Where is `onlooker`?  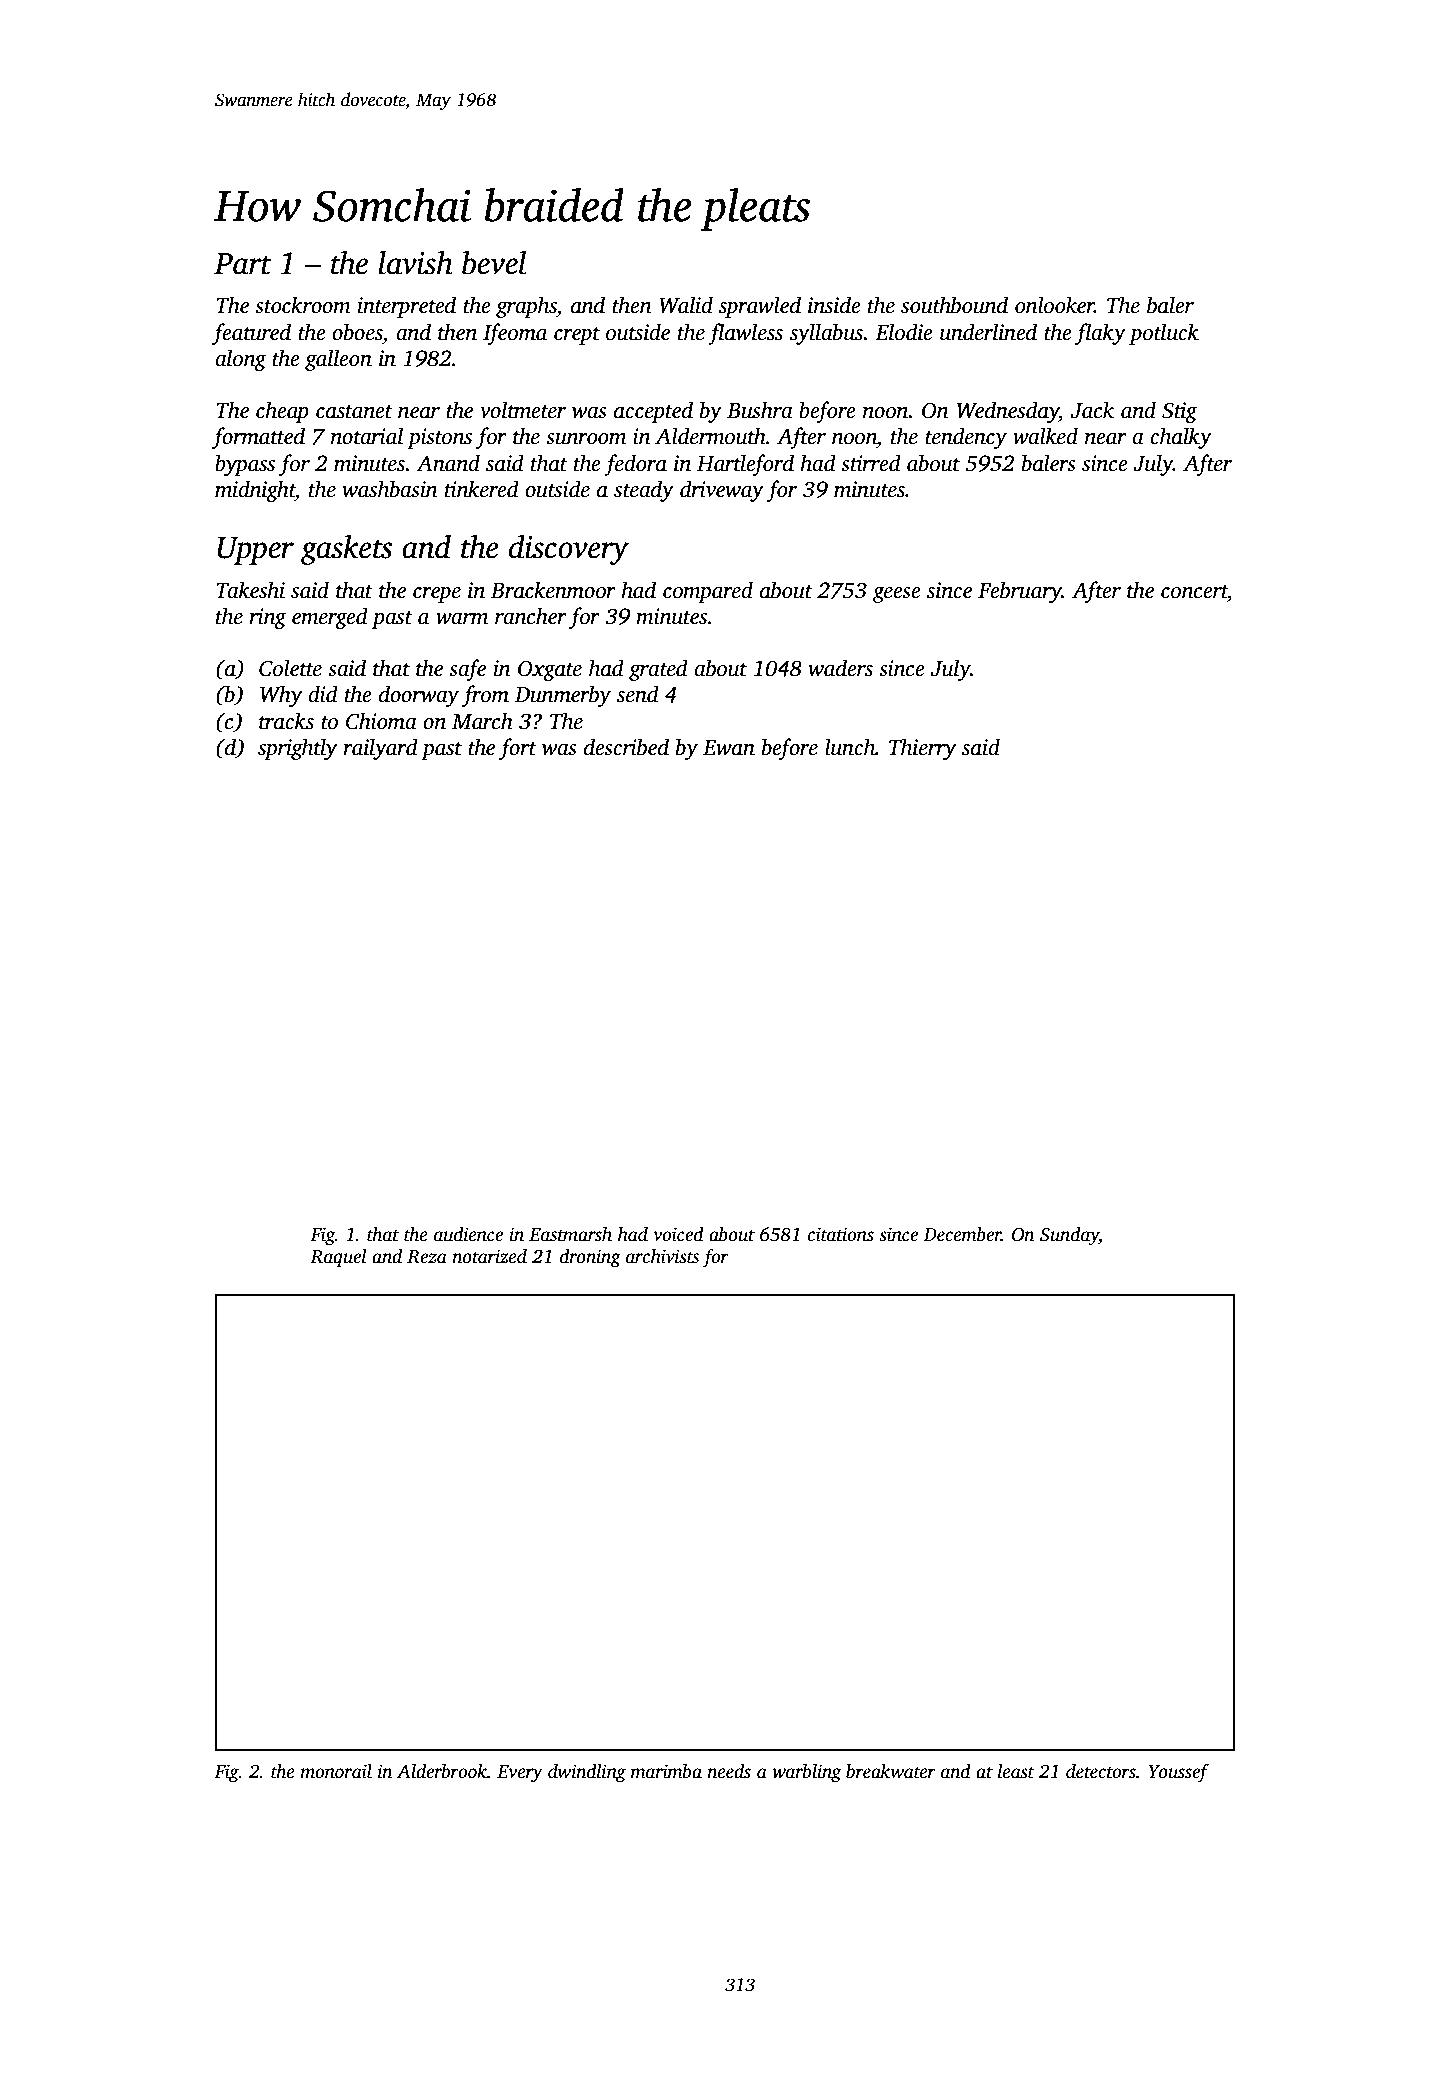 onlooker is located at coordinates (1055, 305).
